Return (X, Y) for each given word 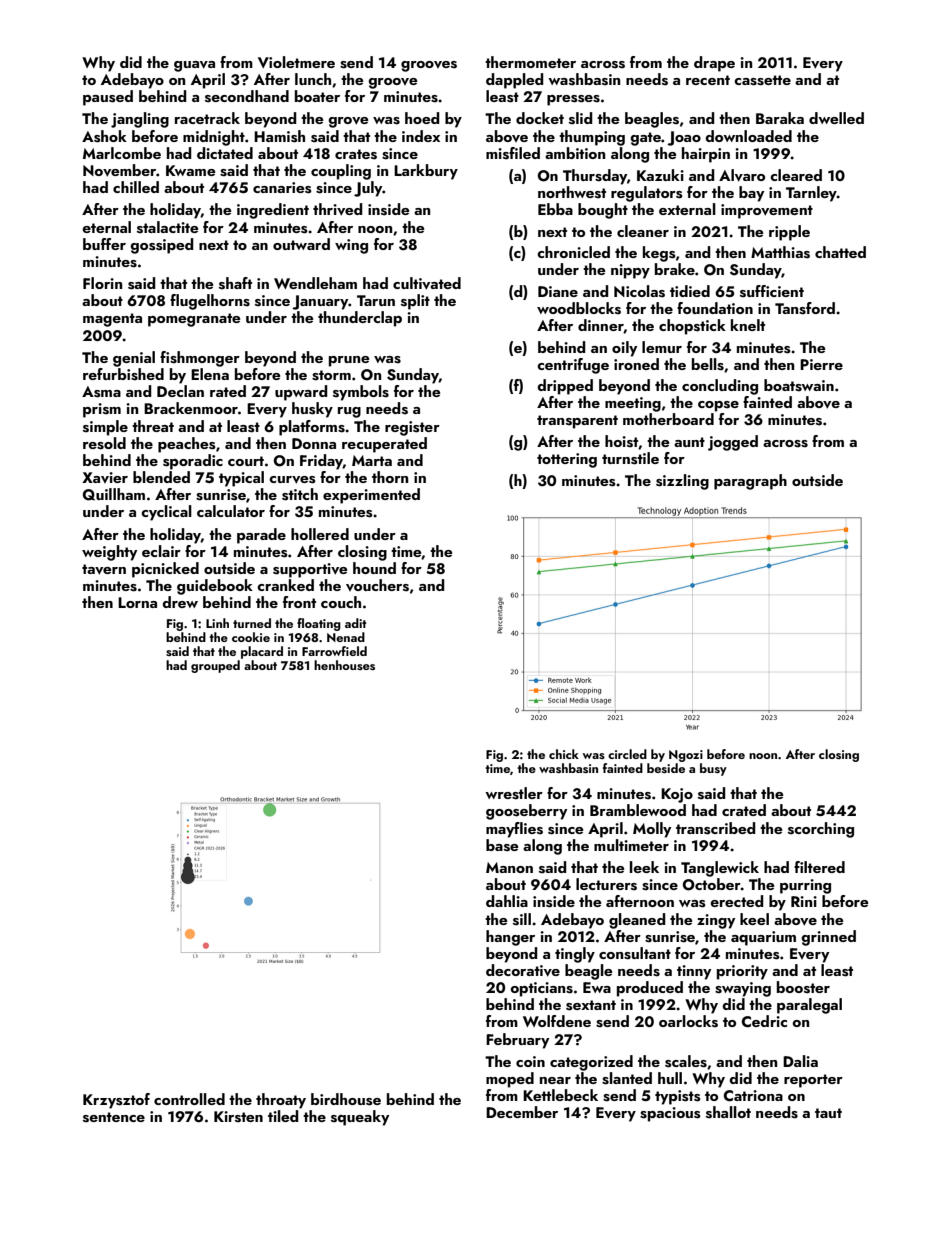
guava (194, 66)
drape (714, 64)
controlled (189, 1099)
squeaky (360, 1118)
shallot (728, 1112)
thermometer (530, 62)
